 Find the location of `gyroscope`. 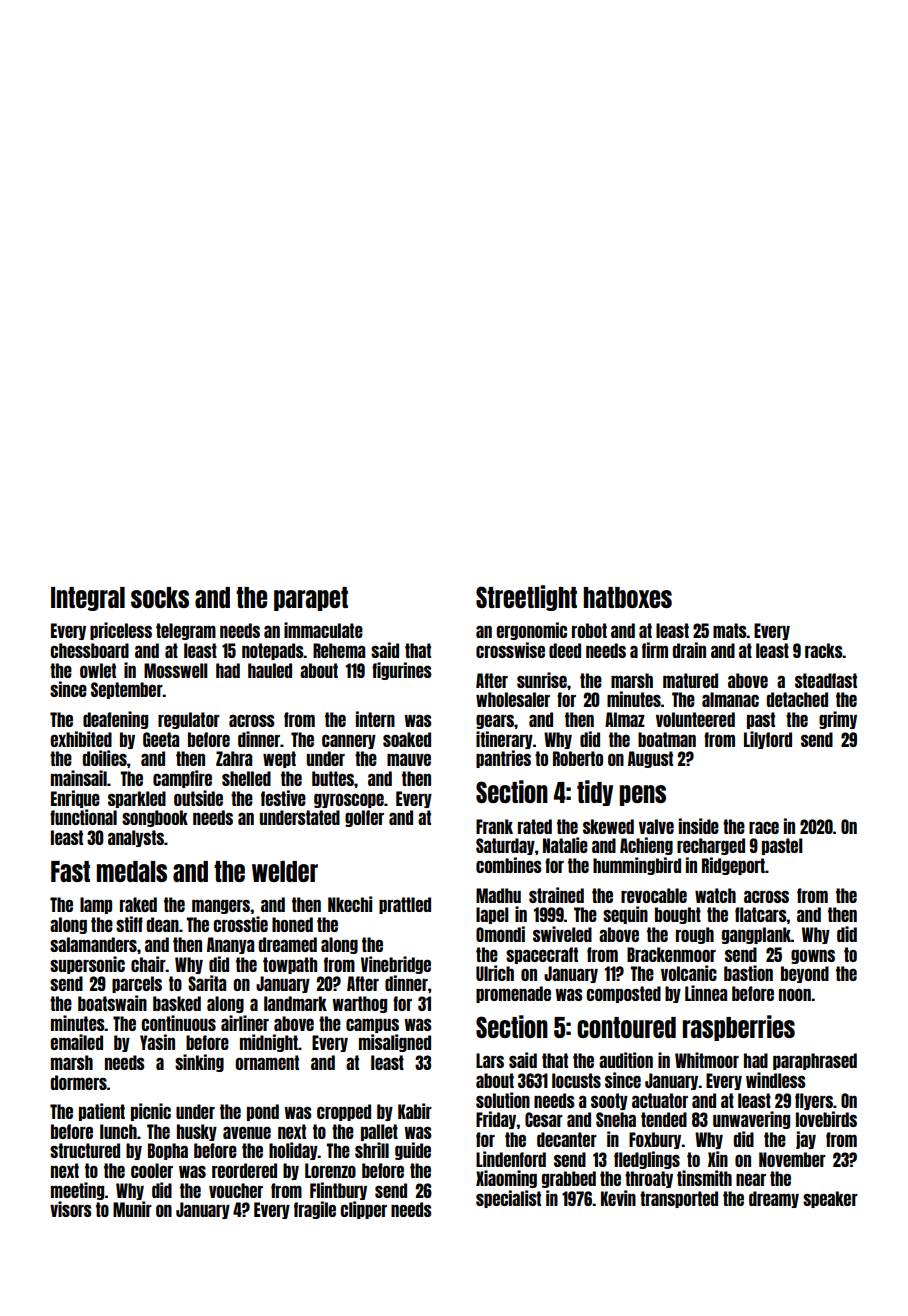

gyroscope is located at coordinates (349, 800).
